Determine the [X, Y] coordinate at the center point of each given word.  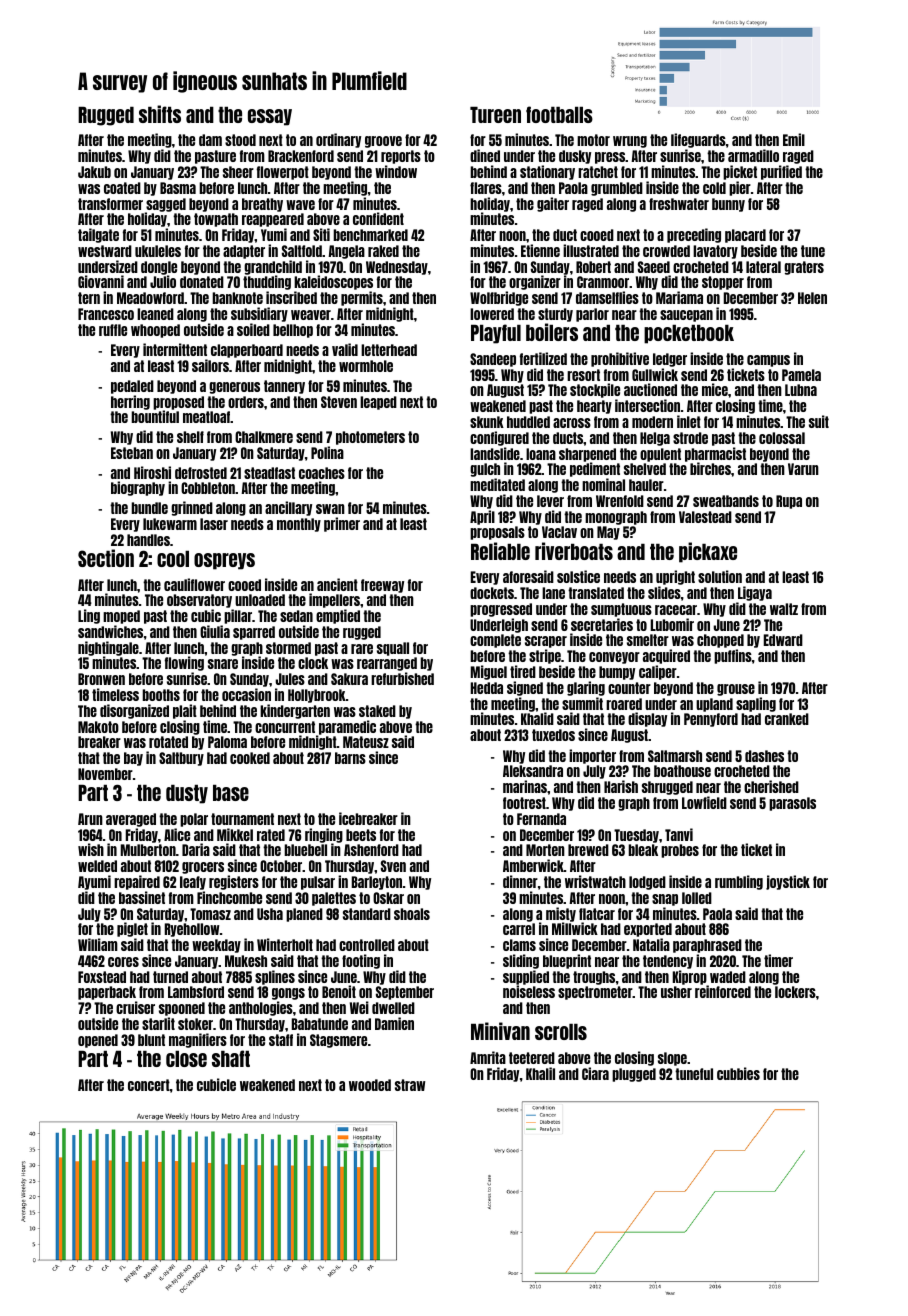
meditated [497, 484]
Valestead [705, 517]
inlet [689, 421]
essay [270, 117]
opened [98, 1041]
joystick [788, 882]
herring [130, 402]
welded [97, 866]
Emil [794, 139]
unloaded [260, 600]
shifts [160, 114]
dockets [492, 593]
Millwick [575, 929]
